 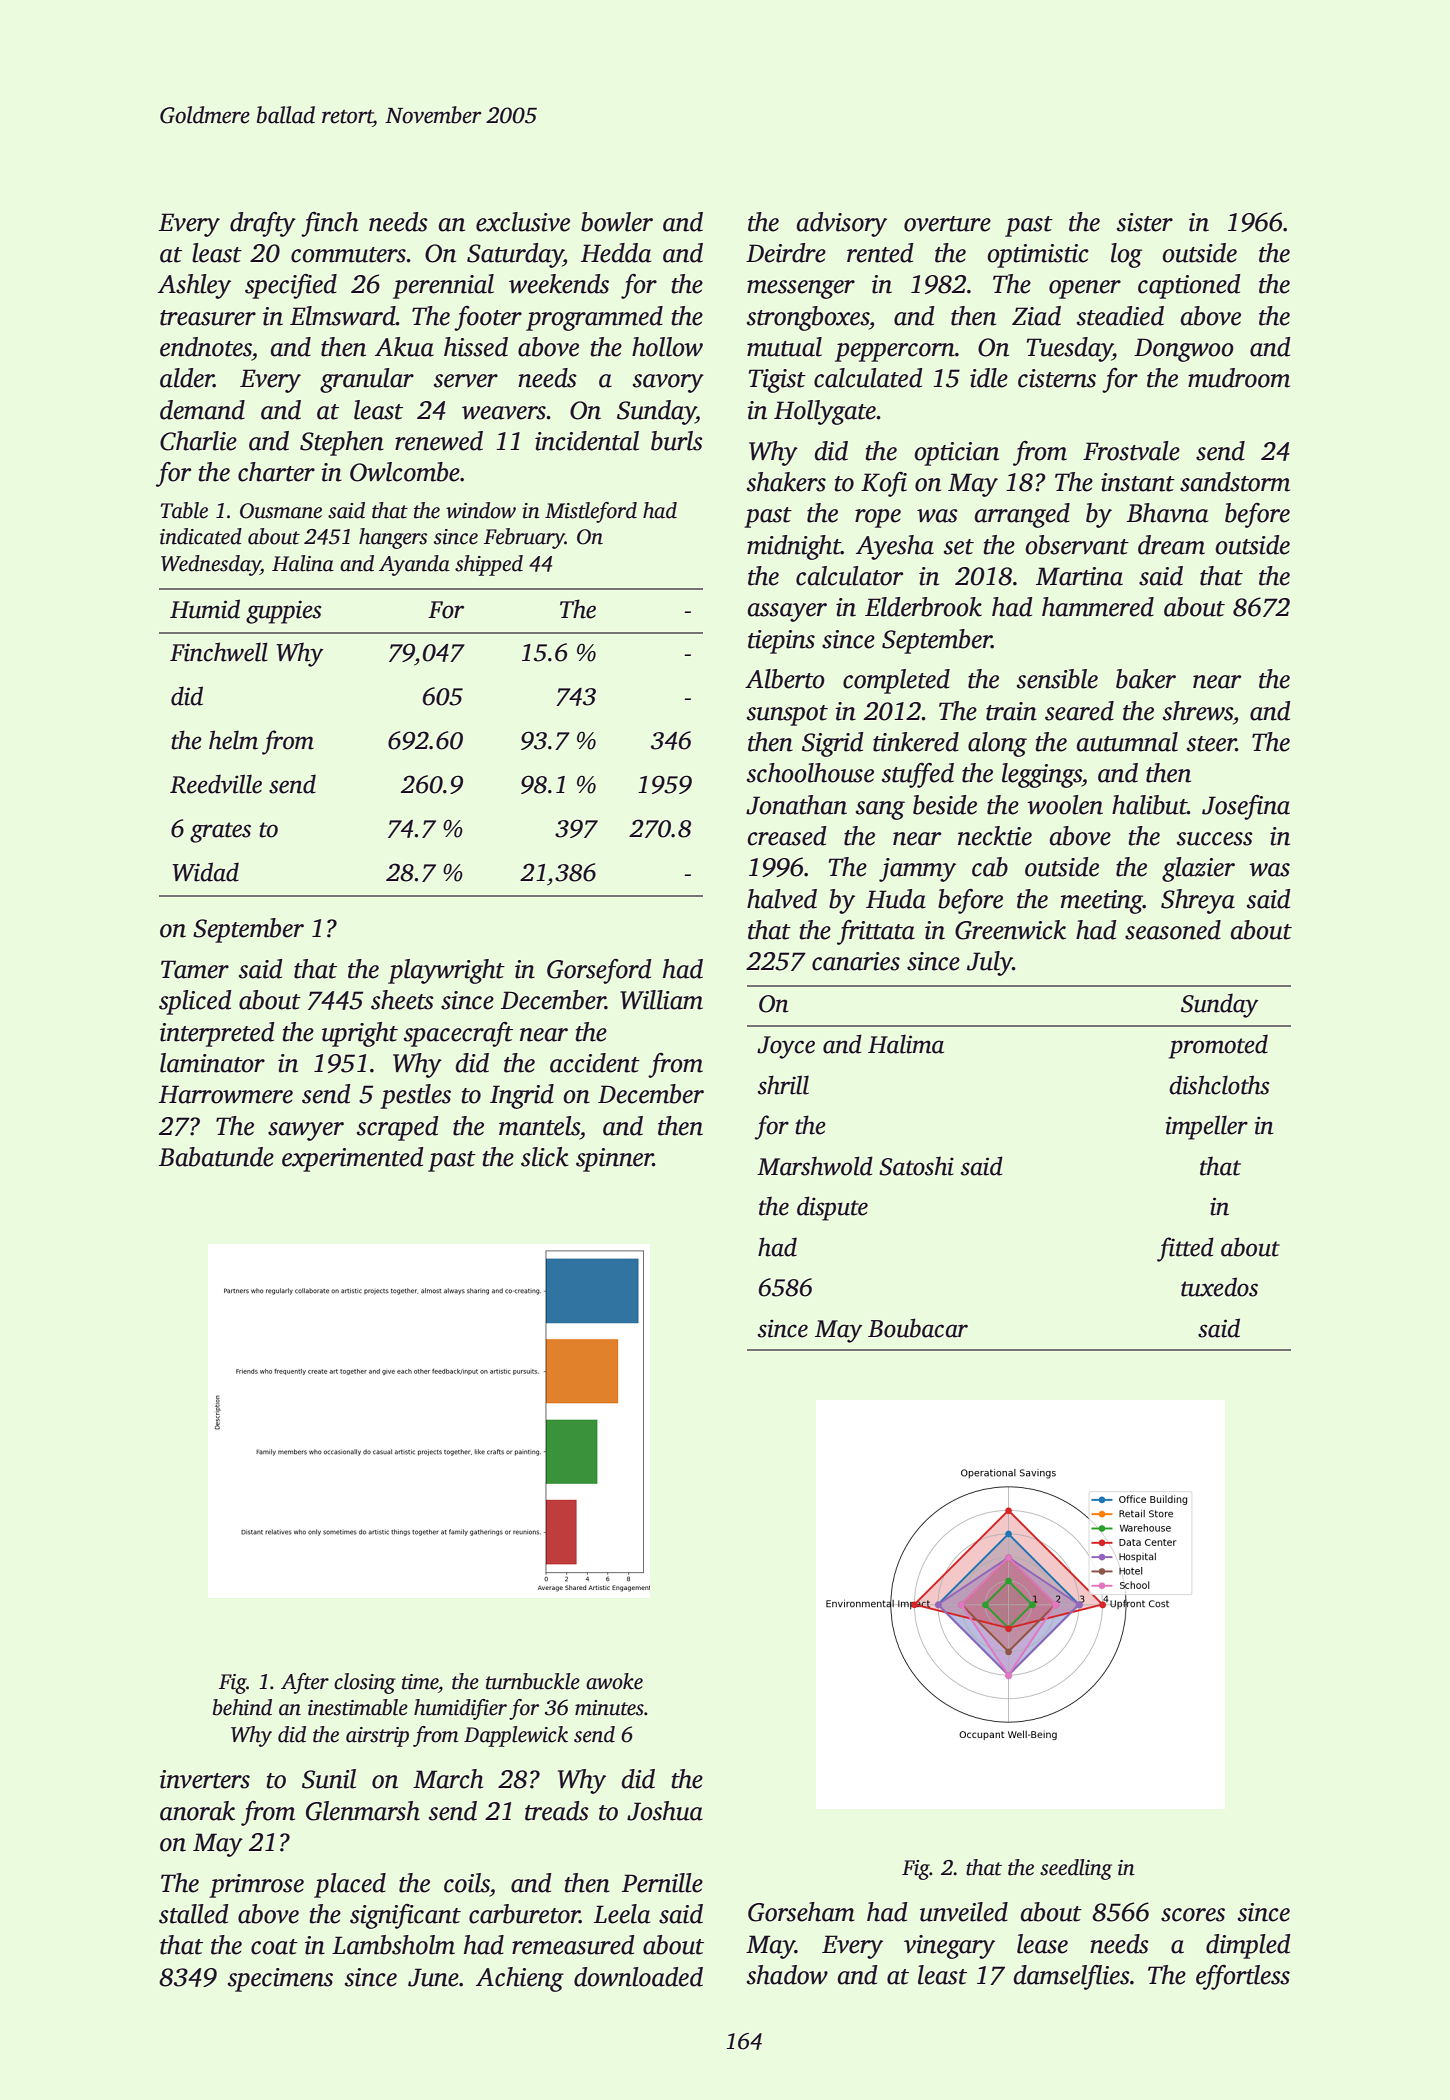 What do you see at coordinates (1193, 1915) in the image?
I see `scores` at bounding box center [1193, 1915].
